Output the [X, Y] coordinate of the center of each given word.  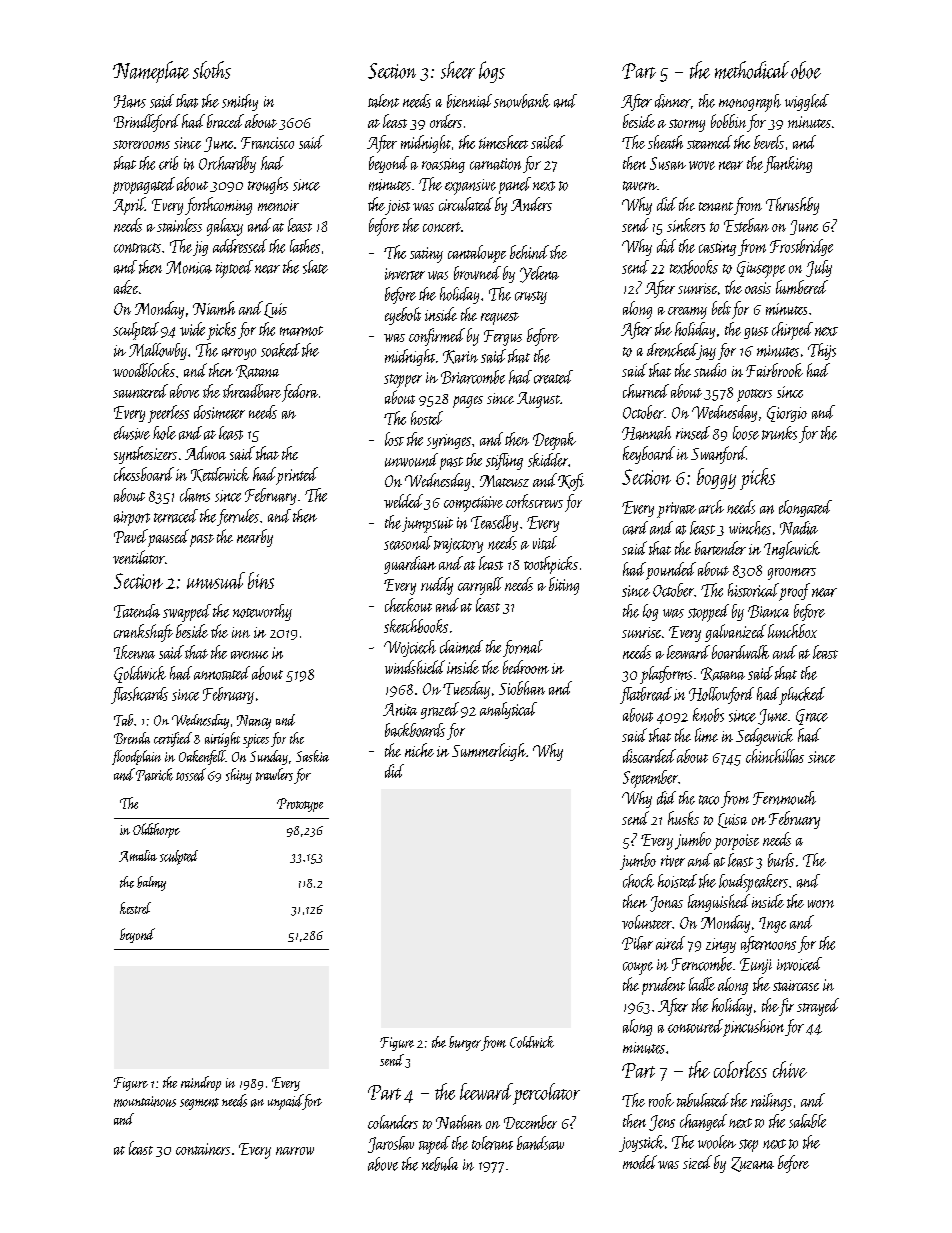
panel [515, 185]
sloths [212, 70]
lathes [305, 246]
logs [492, 72]
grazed [440, 710]
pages [468, 402]
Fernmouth [784, 798]
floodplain [136, 757]
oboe [806, 70]
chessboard [144, 474]
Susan [668, 163]
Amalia [138, 856]
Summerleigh [489, 752]
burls [781, 860]
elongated [805, 508]
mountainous [145, 1101]
